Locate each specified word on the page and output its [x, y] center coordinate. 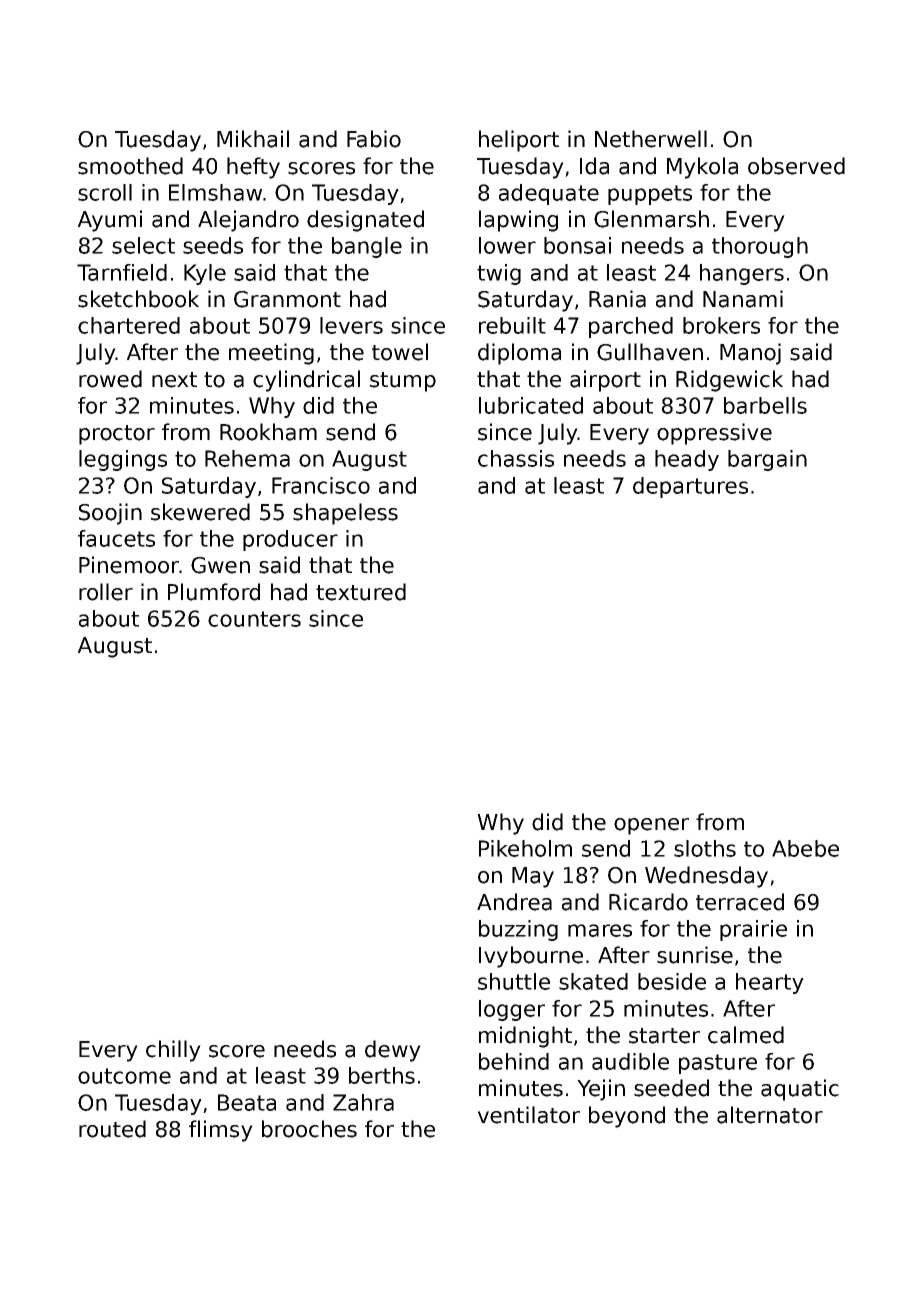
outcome [124, 1076]
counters [254, 619]
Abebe [805, 848]
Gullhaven [650, 352]
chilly [173, 1051]
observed [796, 166]
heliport [519, 141]
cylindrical [306, 381]
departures [690, 487]
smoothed [130, 166]
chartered [129, 325]
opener [651, 826]
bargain [767, 460]
